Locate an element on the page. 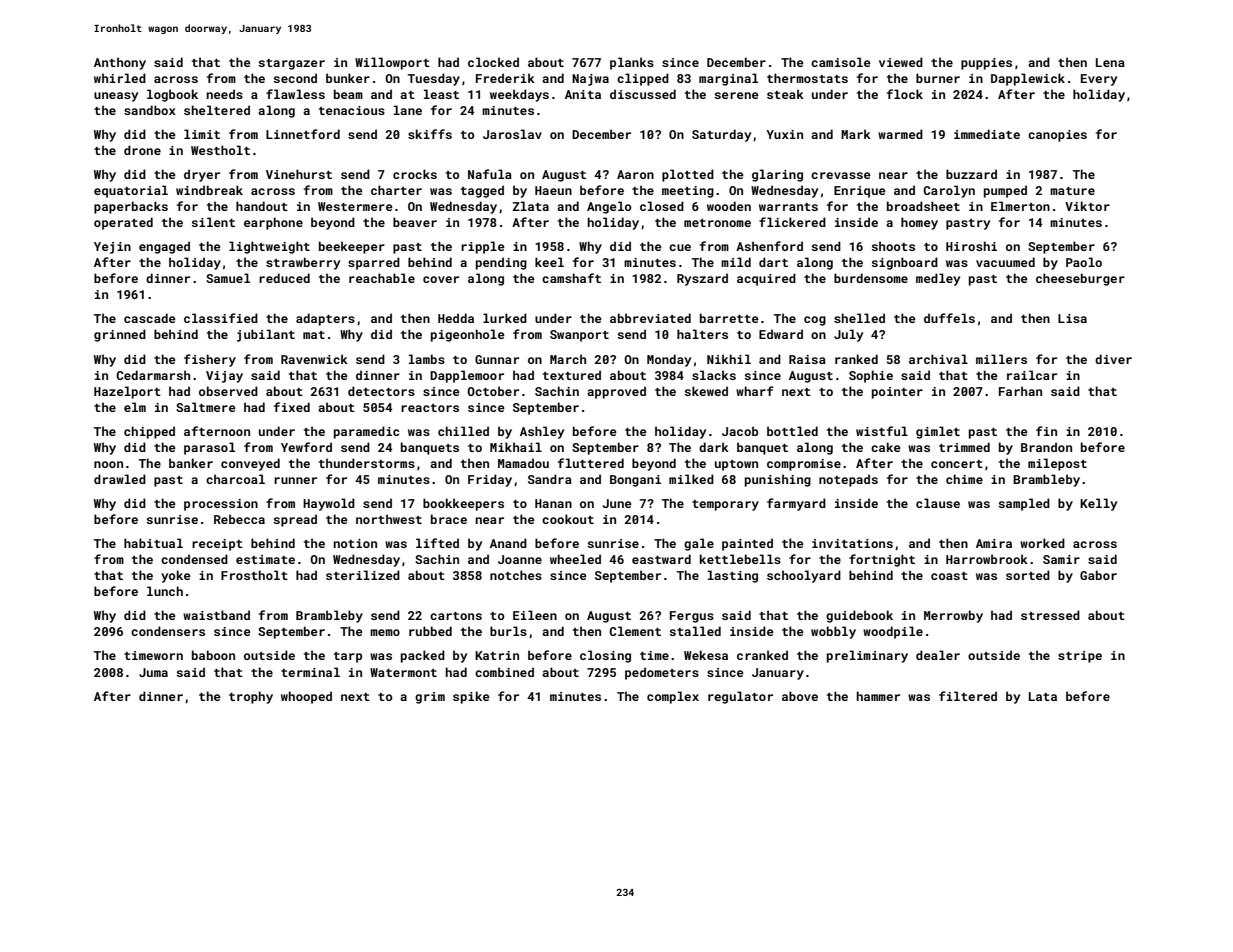 Image resolution: width=1233 pixels, height=952 pixels. millers is located at coordinates (1001, 359).
